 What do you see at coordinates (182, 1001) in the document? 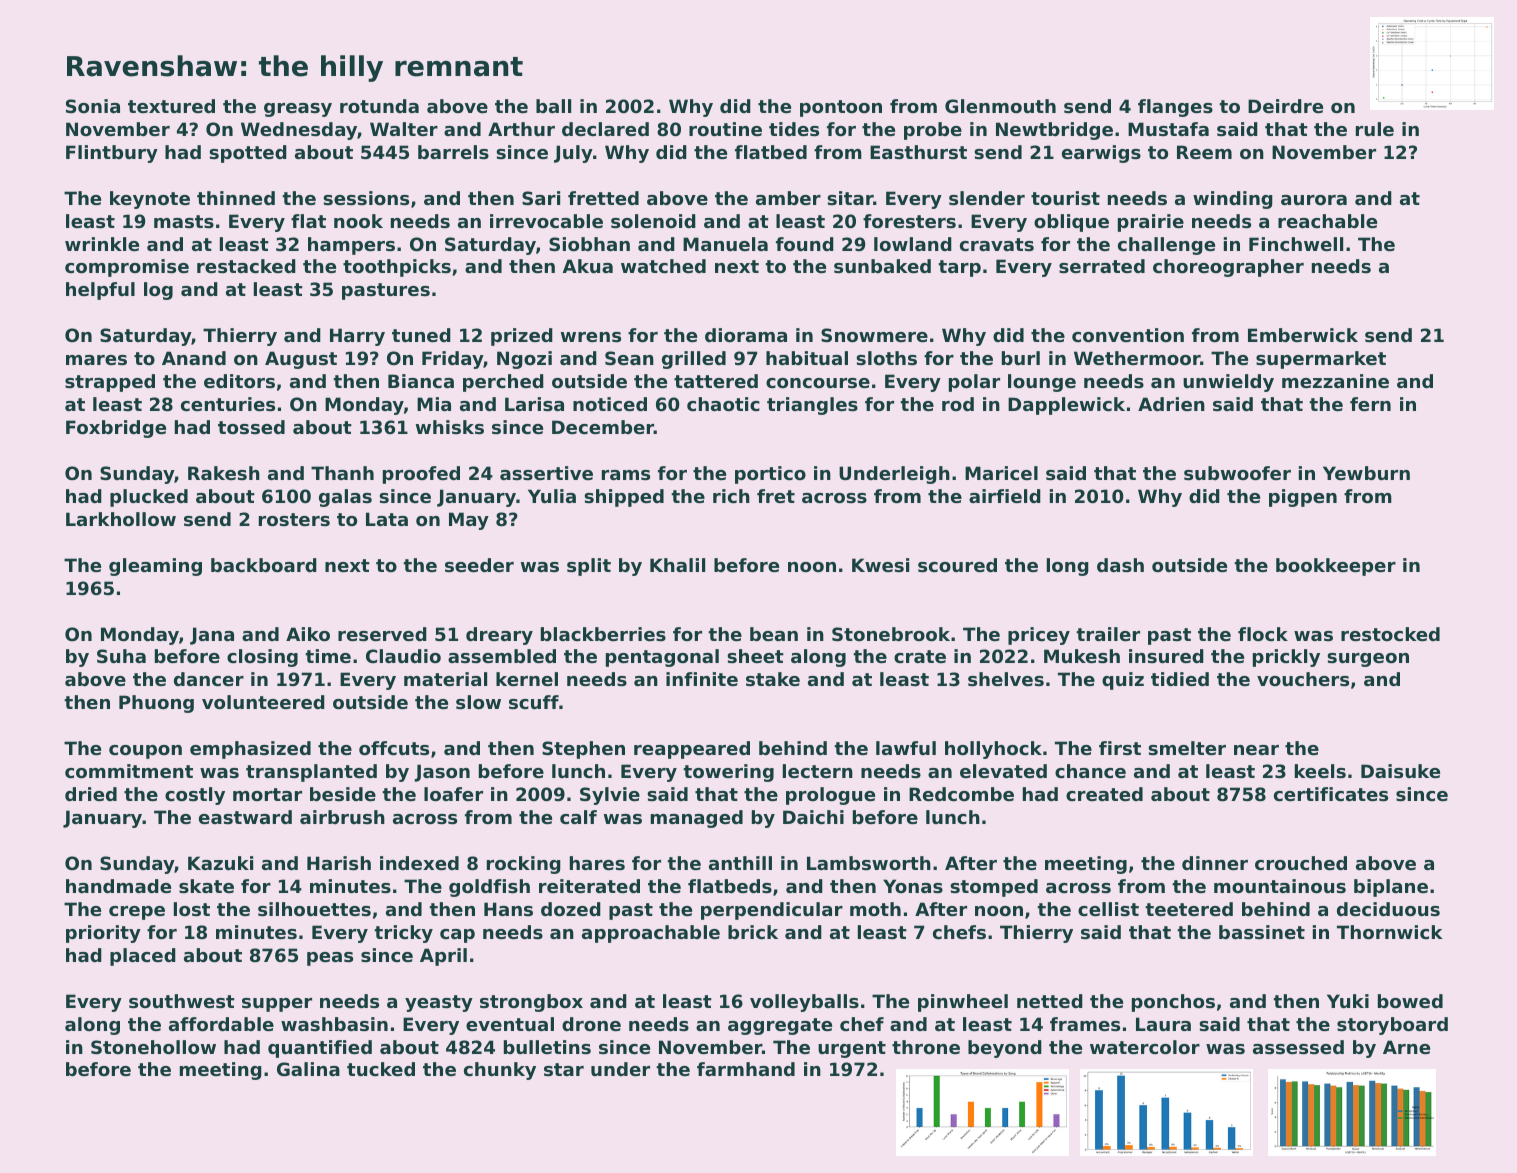
I see `southwest` at bounding box center [182, 1001].
